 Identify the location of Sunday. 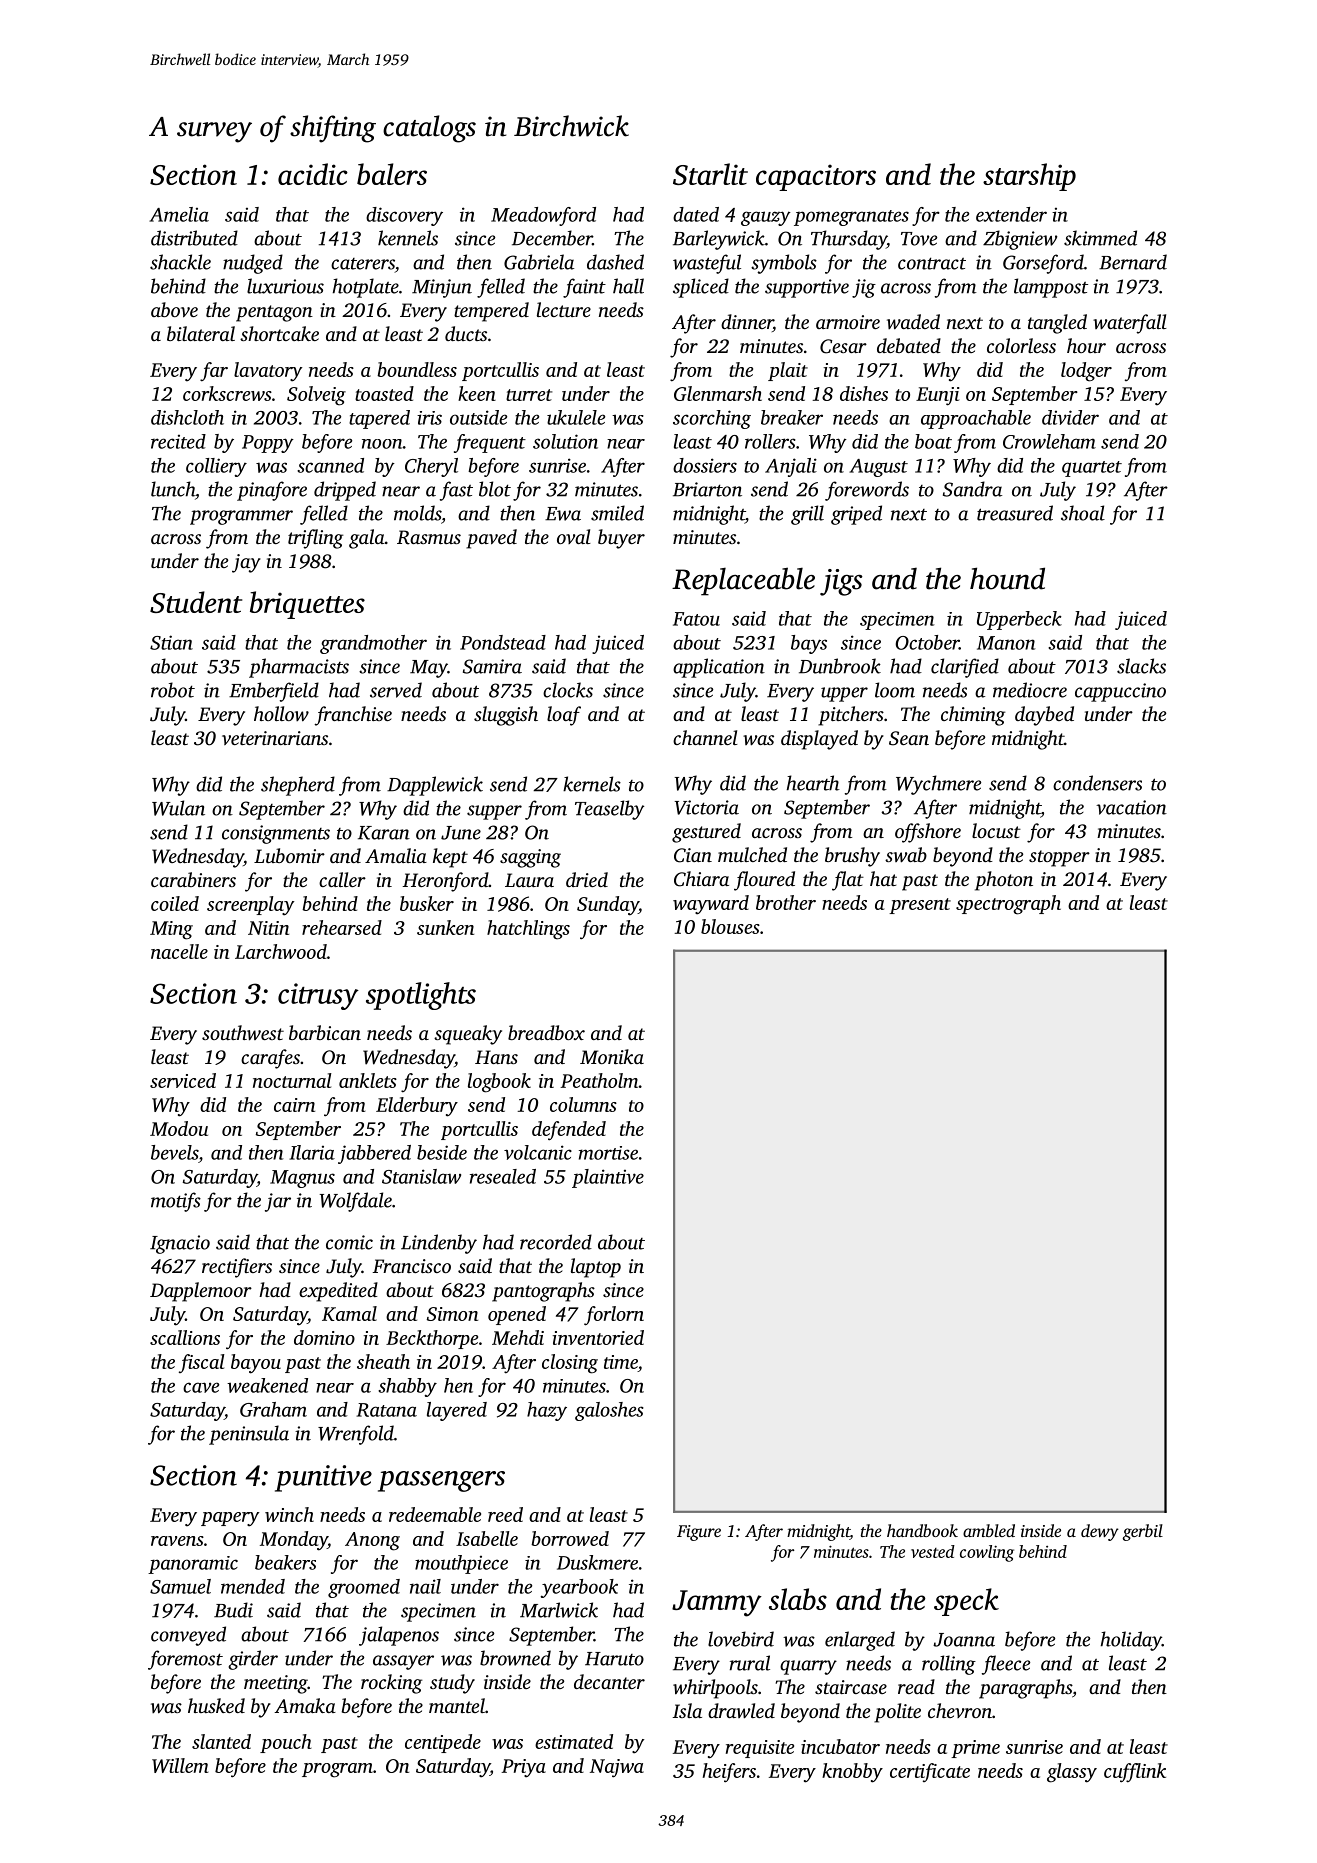
(608, 906).
